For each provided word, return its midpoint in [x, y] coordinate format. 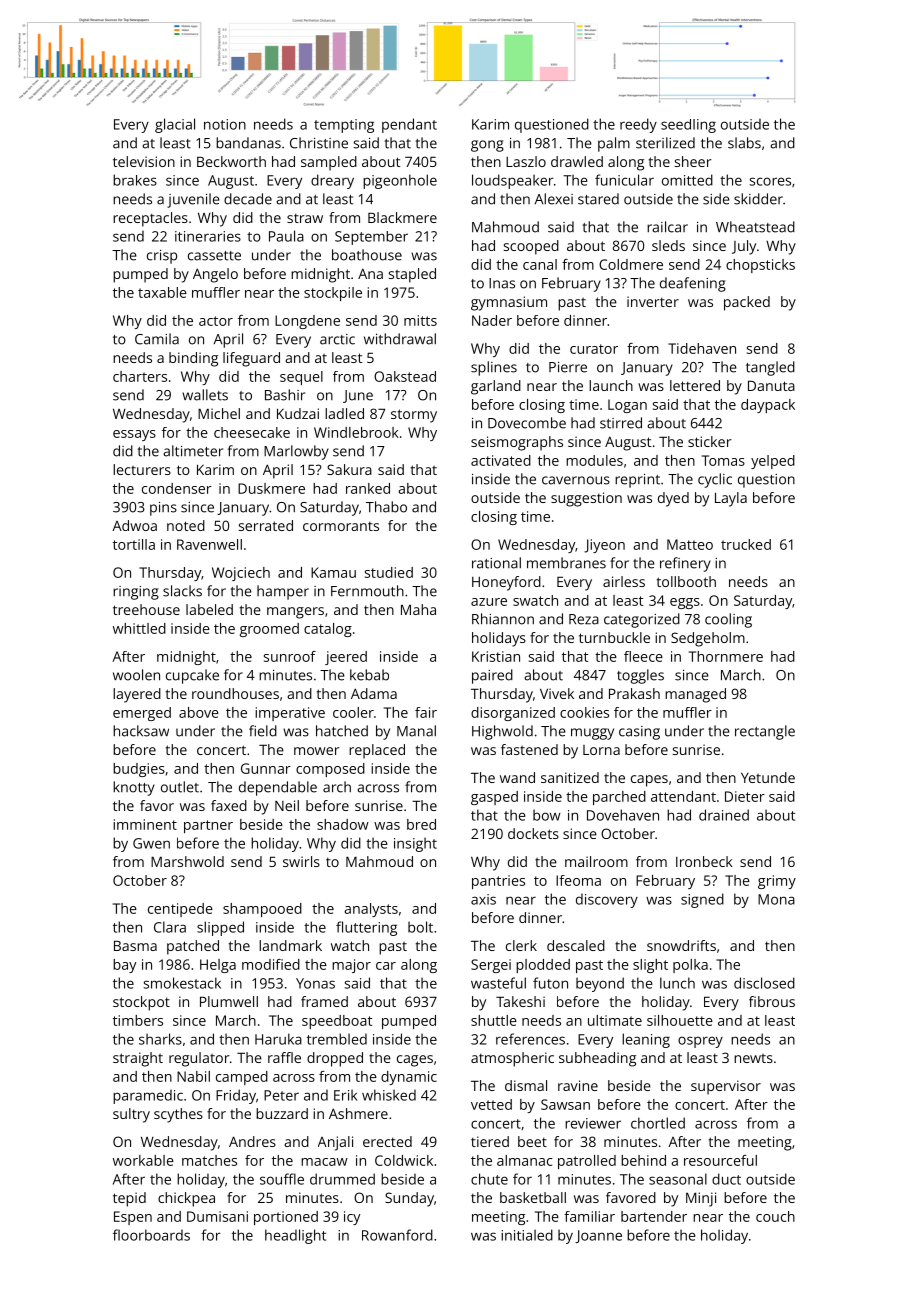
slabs [744, 143]
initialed [527, 1235]
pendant [409, 125]
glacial [175, 125]
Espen [133, 1218]
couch [775, 1216]
